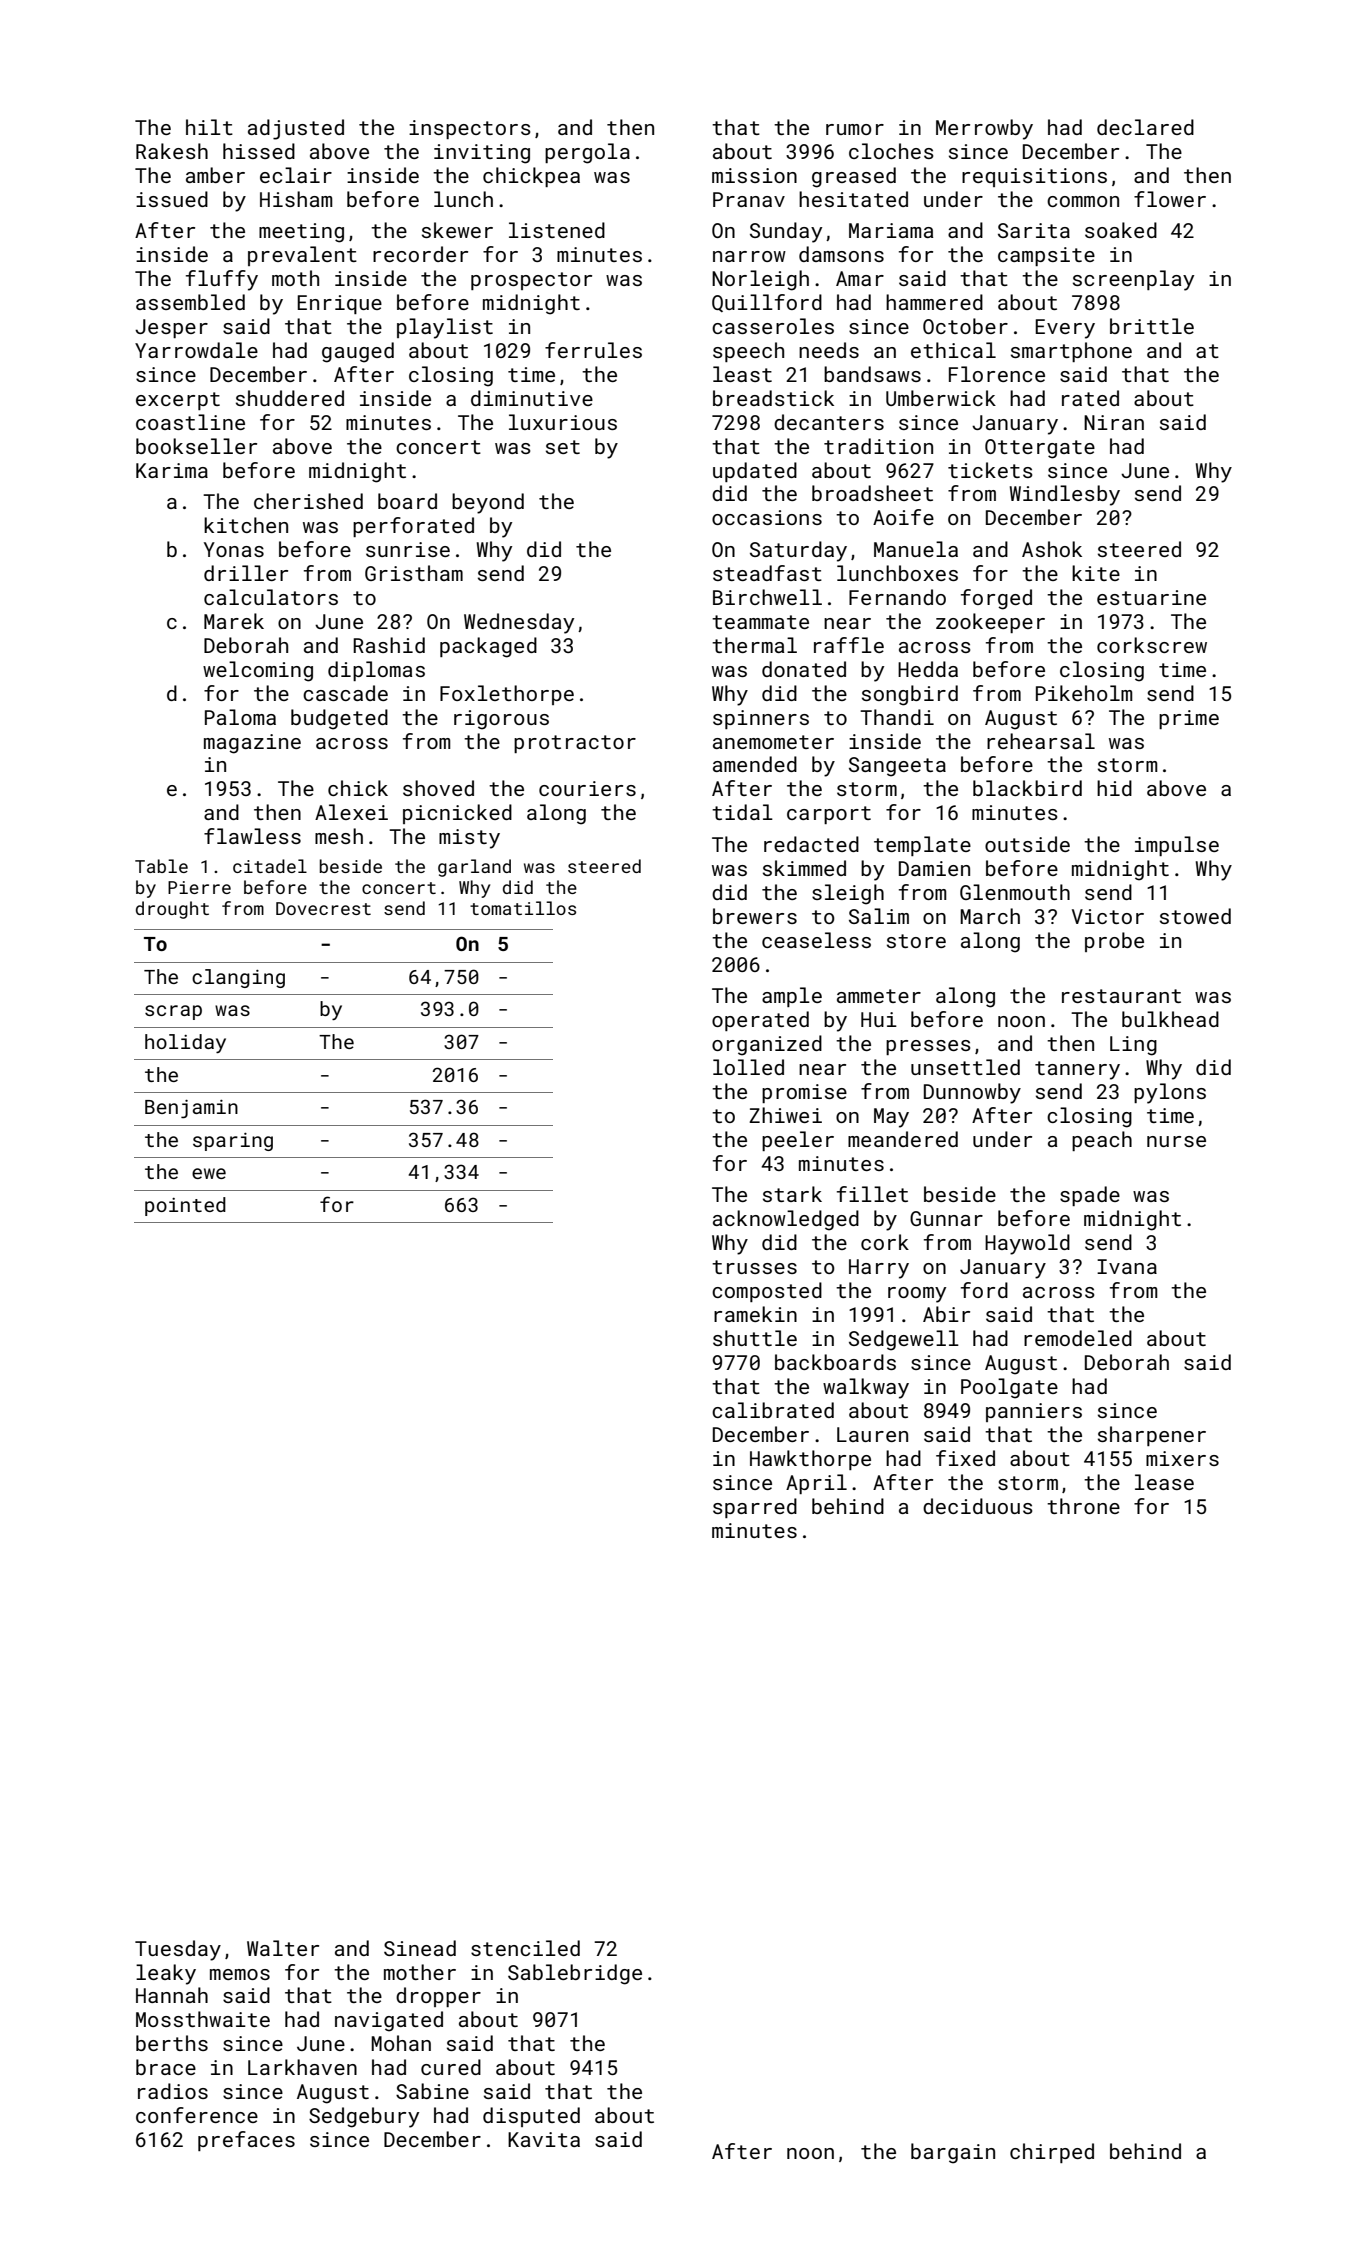 This image has width=1368, height=2253. Describe the element at coordinates (749, 256) in the image. I see `narrow` at that location.
